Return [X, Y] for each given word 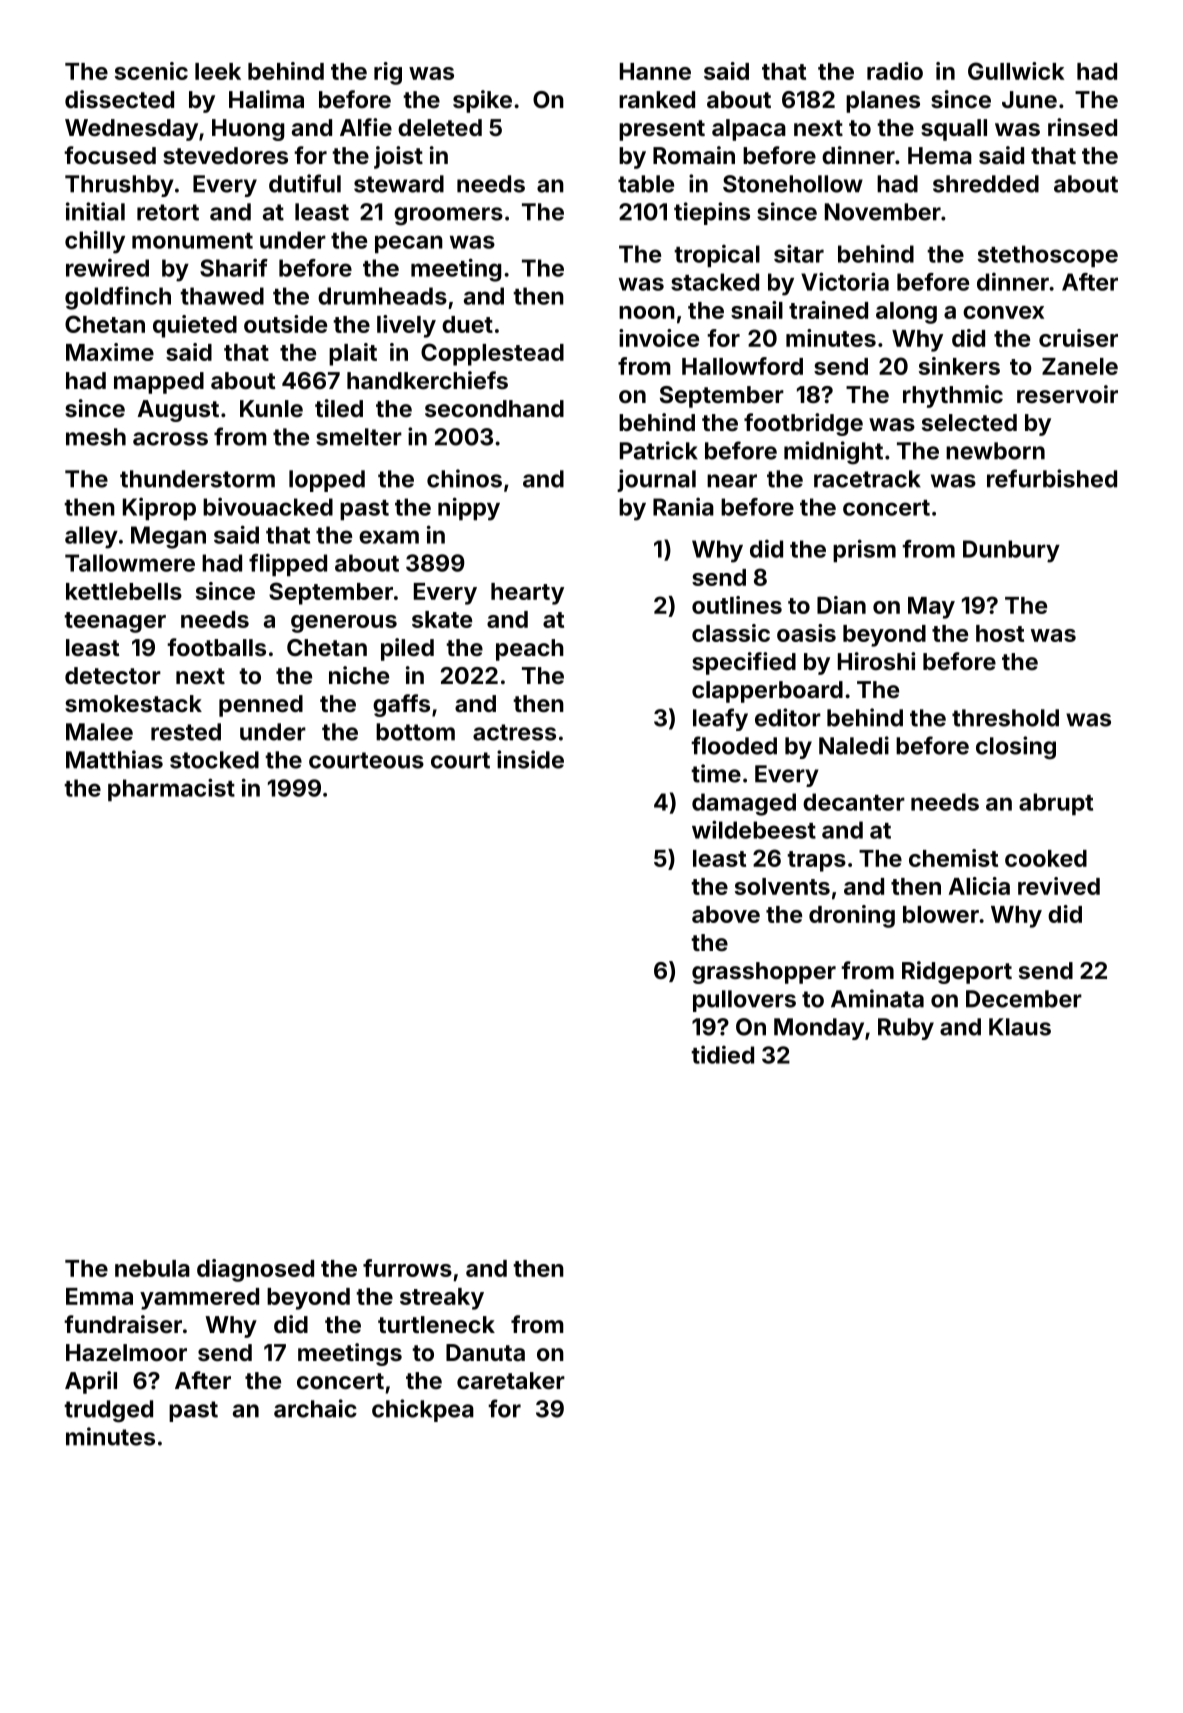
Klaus [1020, 1027]
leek [218, 71]
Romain [694, 155]
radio [895, 71]
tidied [722, 1054]
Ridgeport [957, 972]
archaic [315, 1408]
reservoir [1067, 394]
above [726, 914]
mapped [159, 383]
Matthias [114, 759]
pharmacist [171, 789]
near [732, 481]
